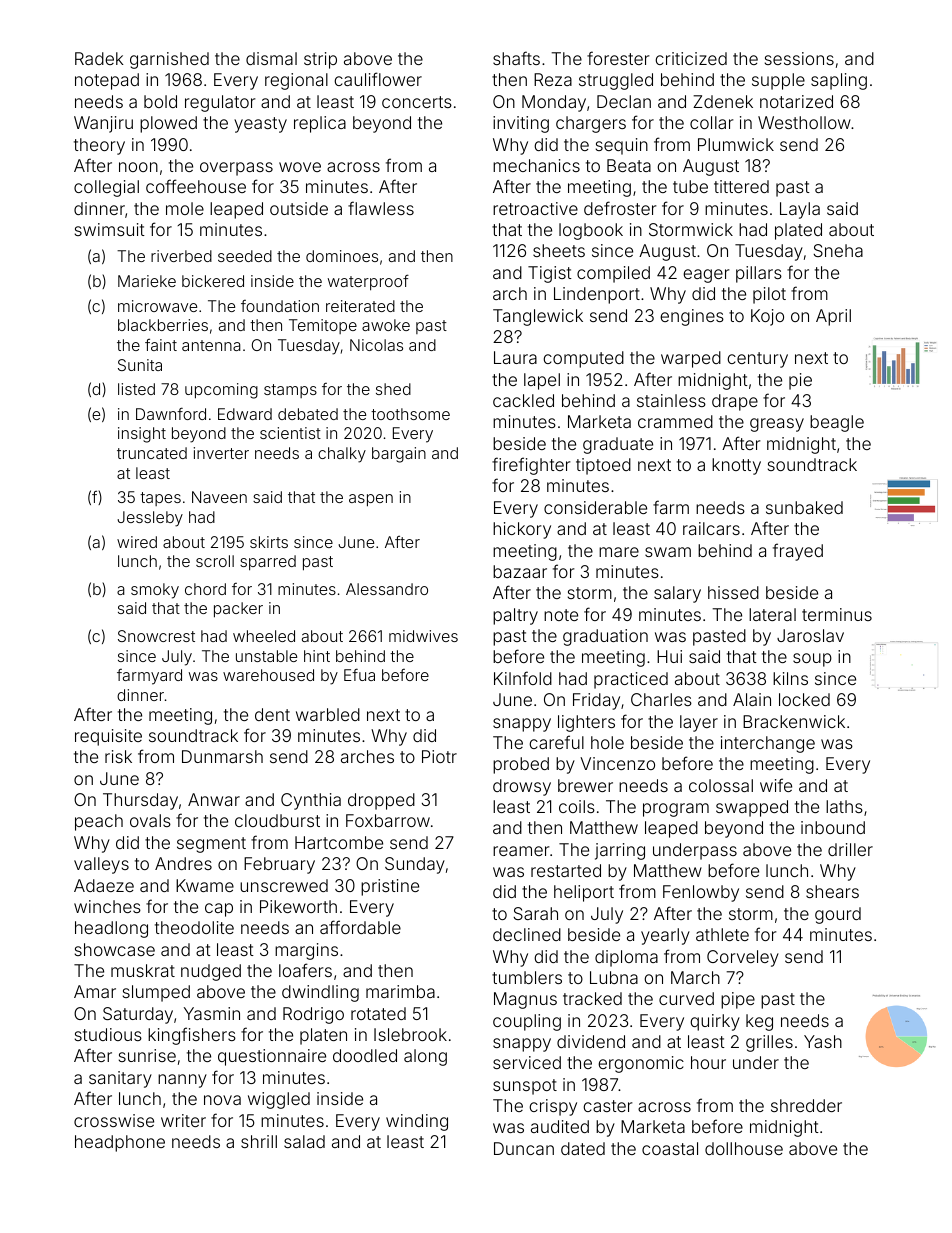 This page has width=952, height=1233. I want to click on beagle, so click(837, 423).
